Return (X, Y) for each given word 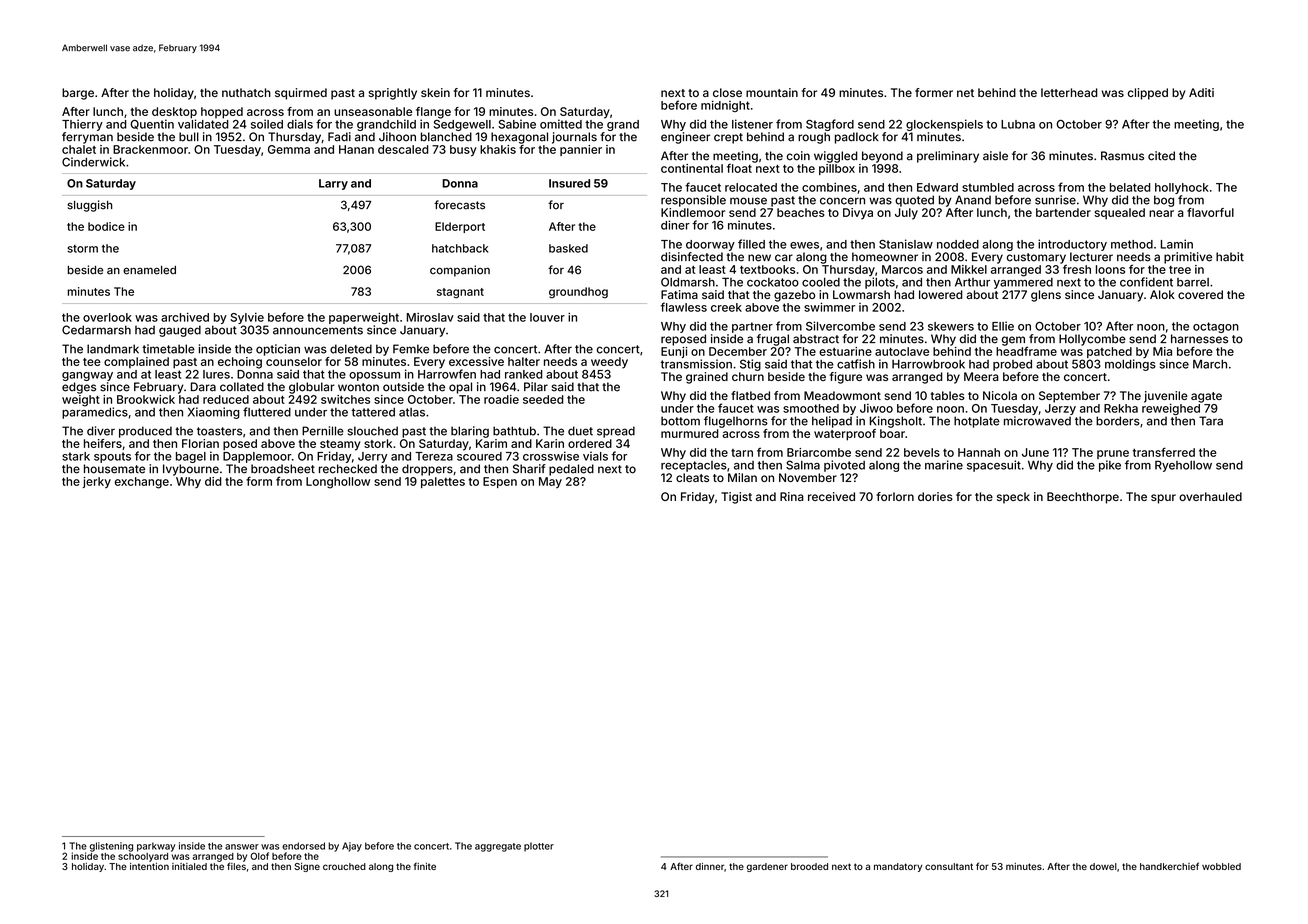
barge (78, 94)
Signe (307, 867)
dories (935, 496)
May (550, 482)
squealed (1119, 214)
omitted (561, 124)
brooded (809, 866)
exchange (142, 483)
